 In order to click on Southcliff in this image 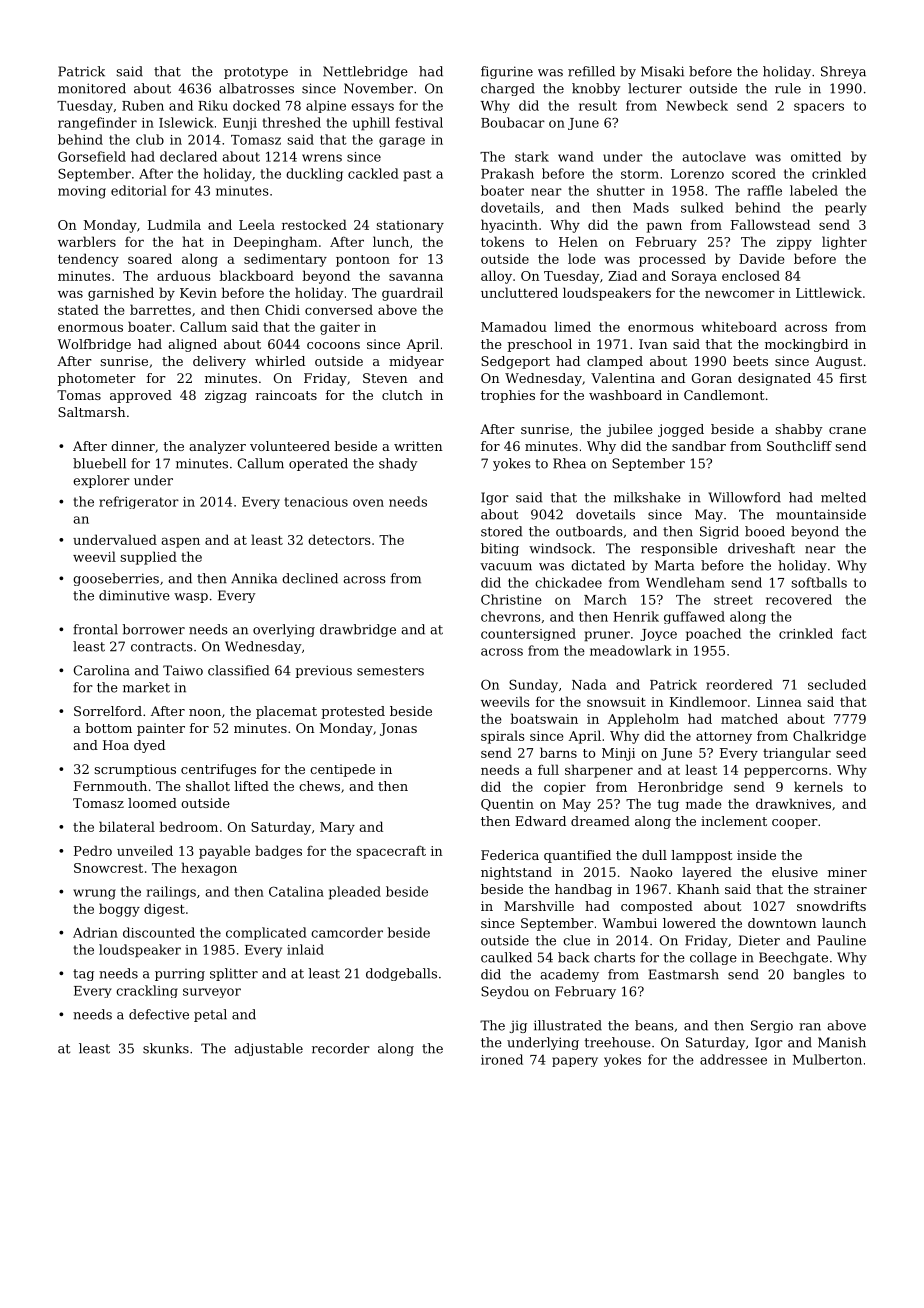, I will do `click(799, 446)`.
